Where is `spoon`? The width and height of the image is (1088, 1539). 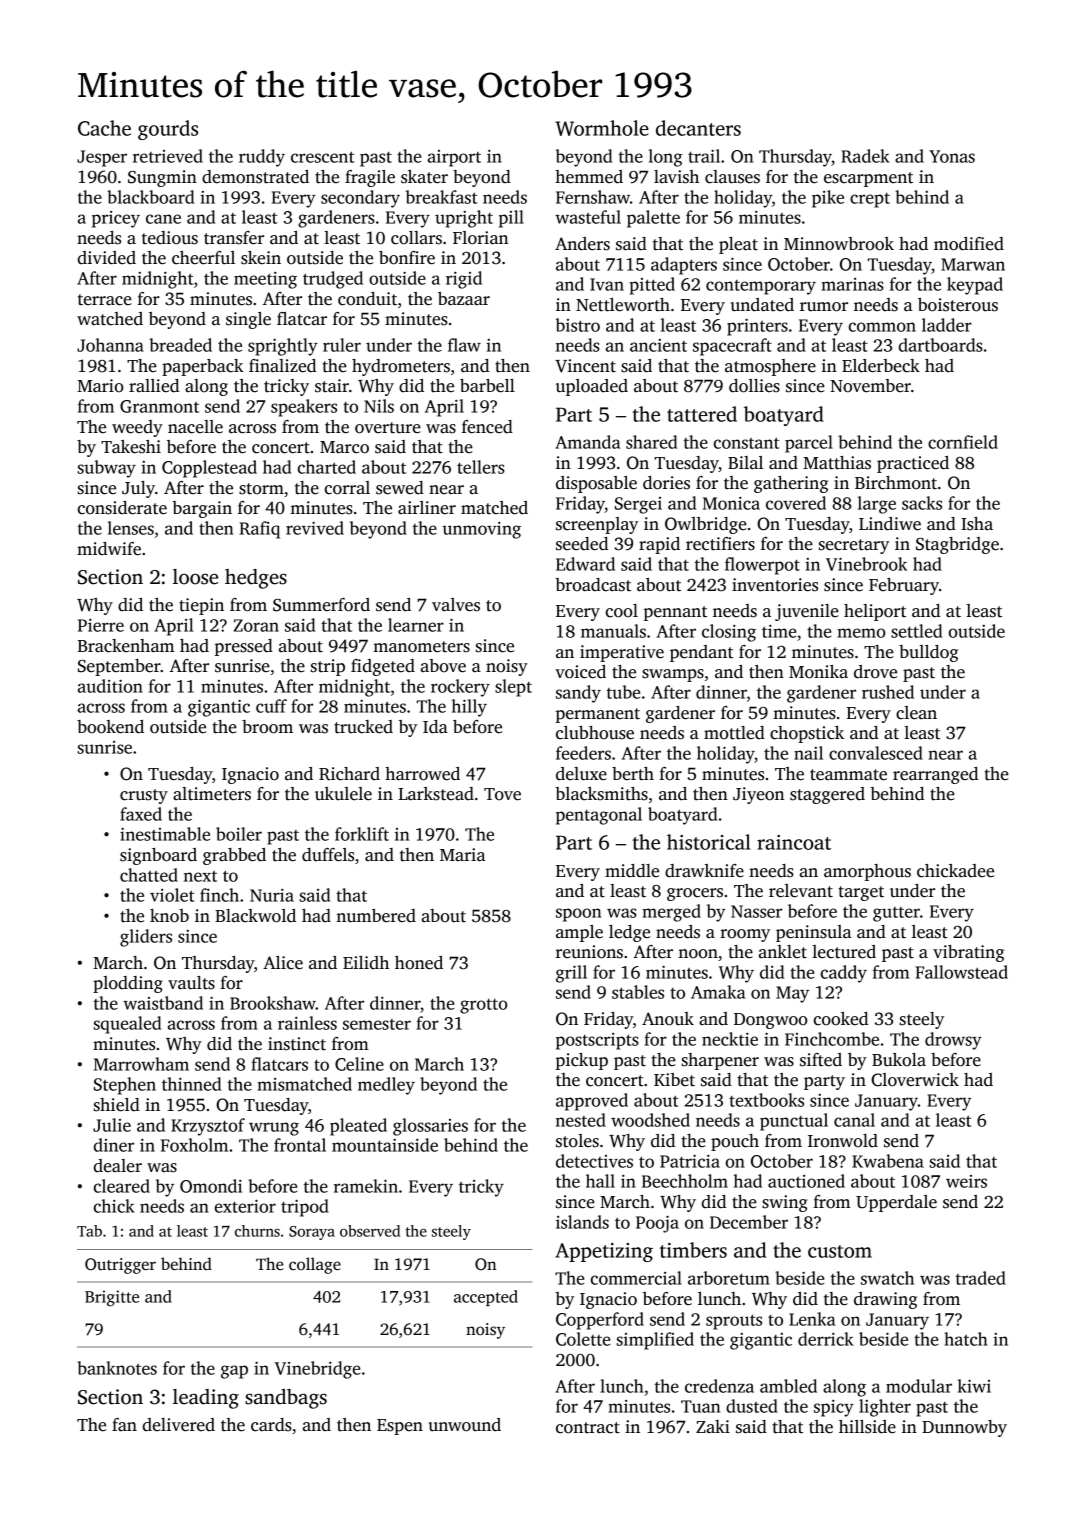 spoon is located at coordinates (578, 915).
